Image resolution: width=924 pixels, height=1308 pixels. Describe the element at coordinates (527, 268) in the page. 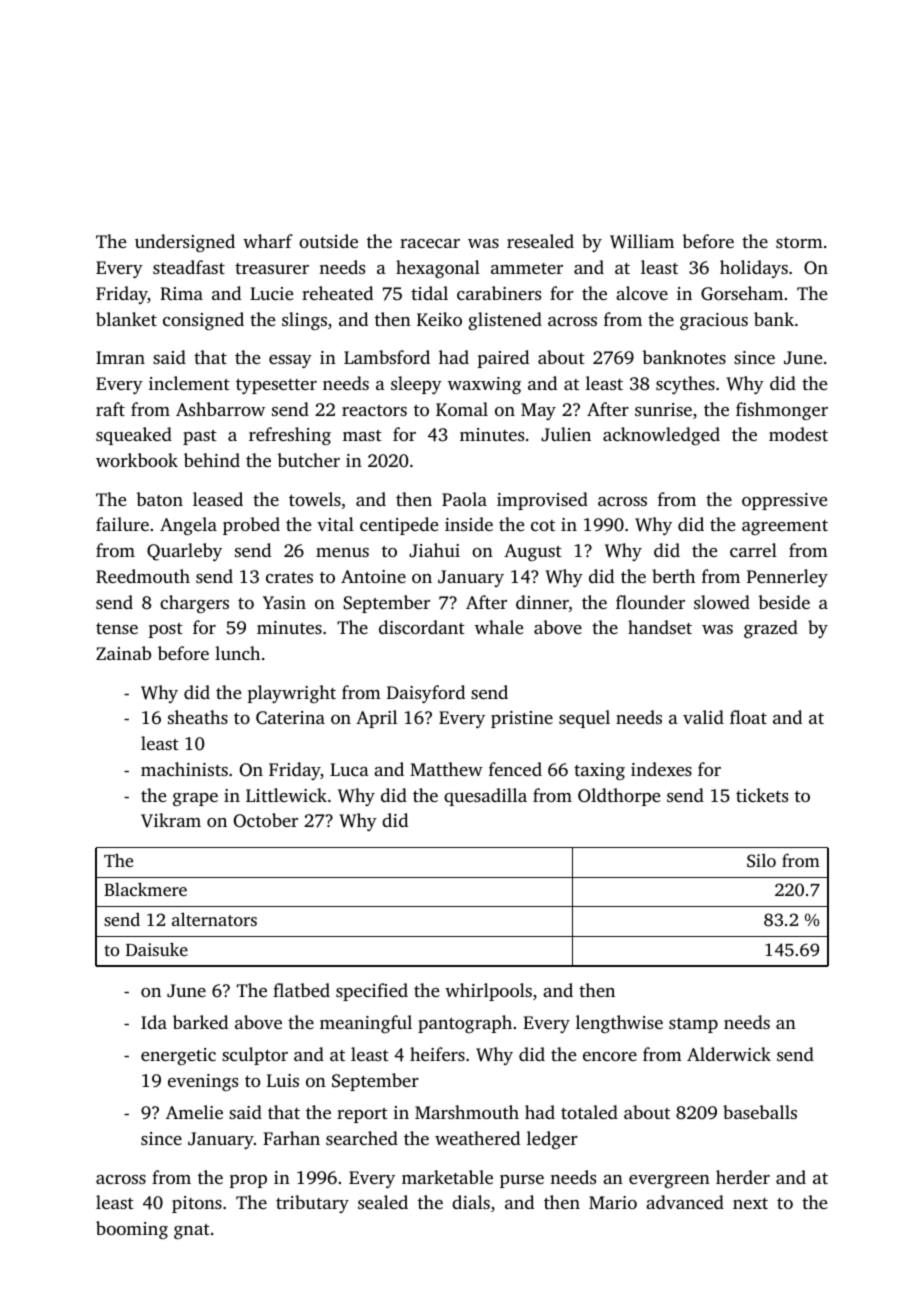

I see `ammeter` at that location.
